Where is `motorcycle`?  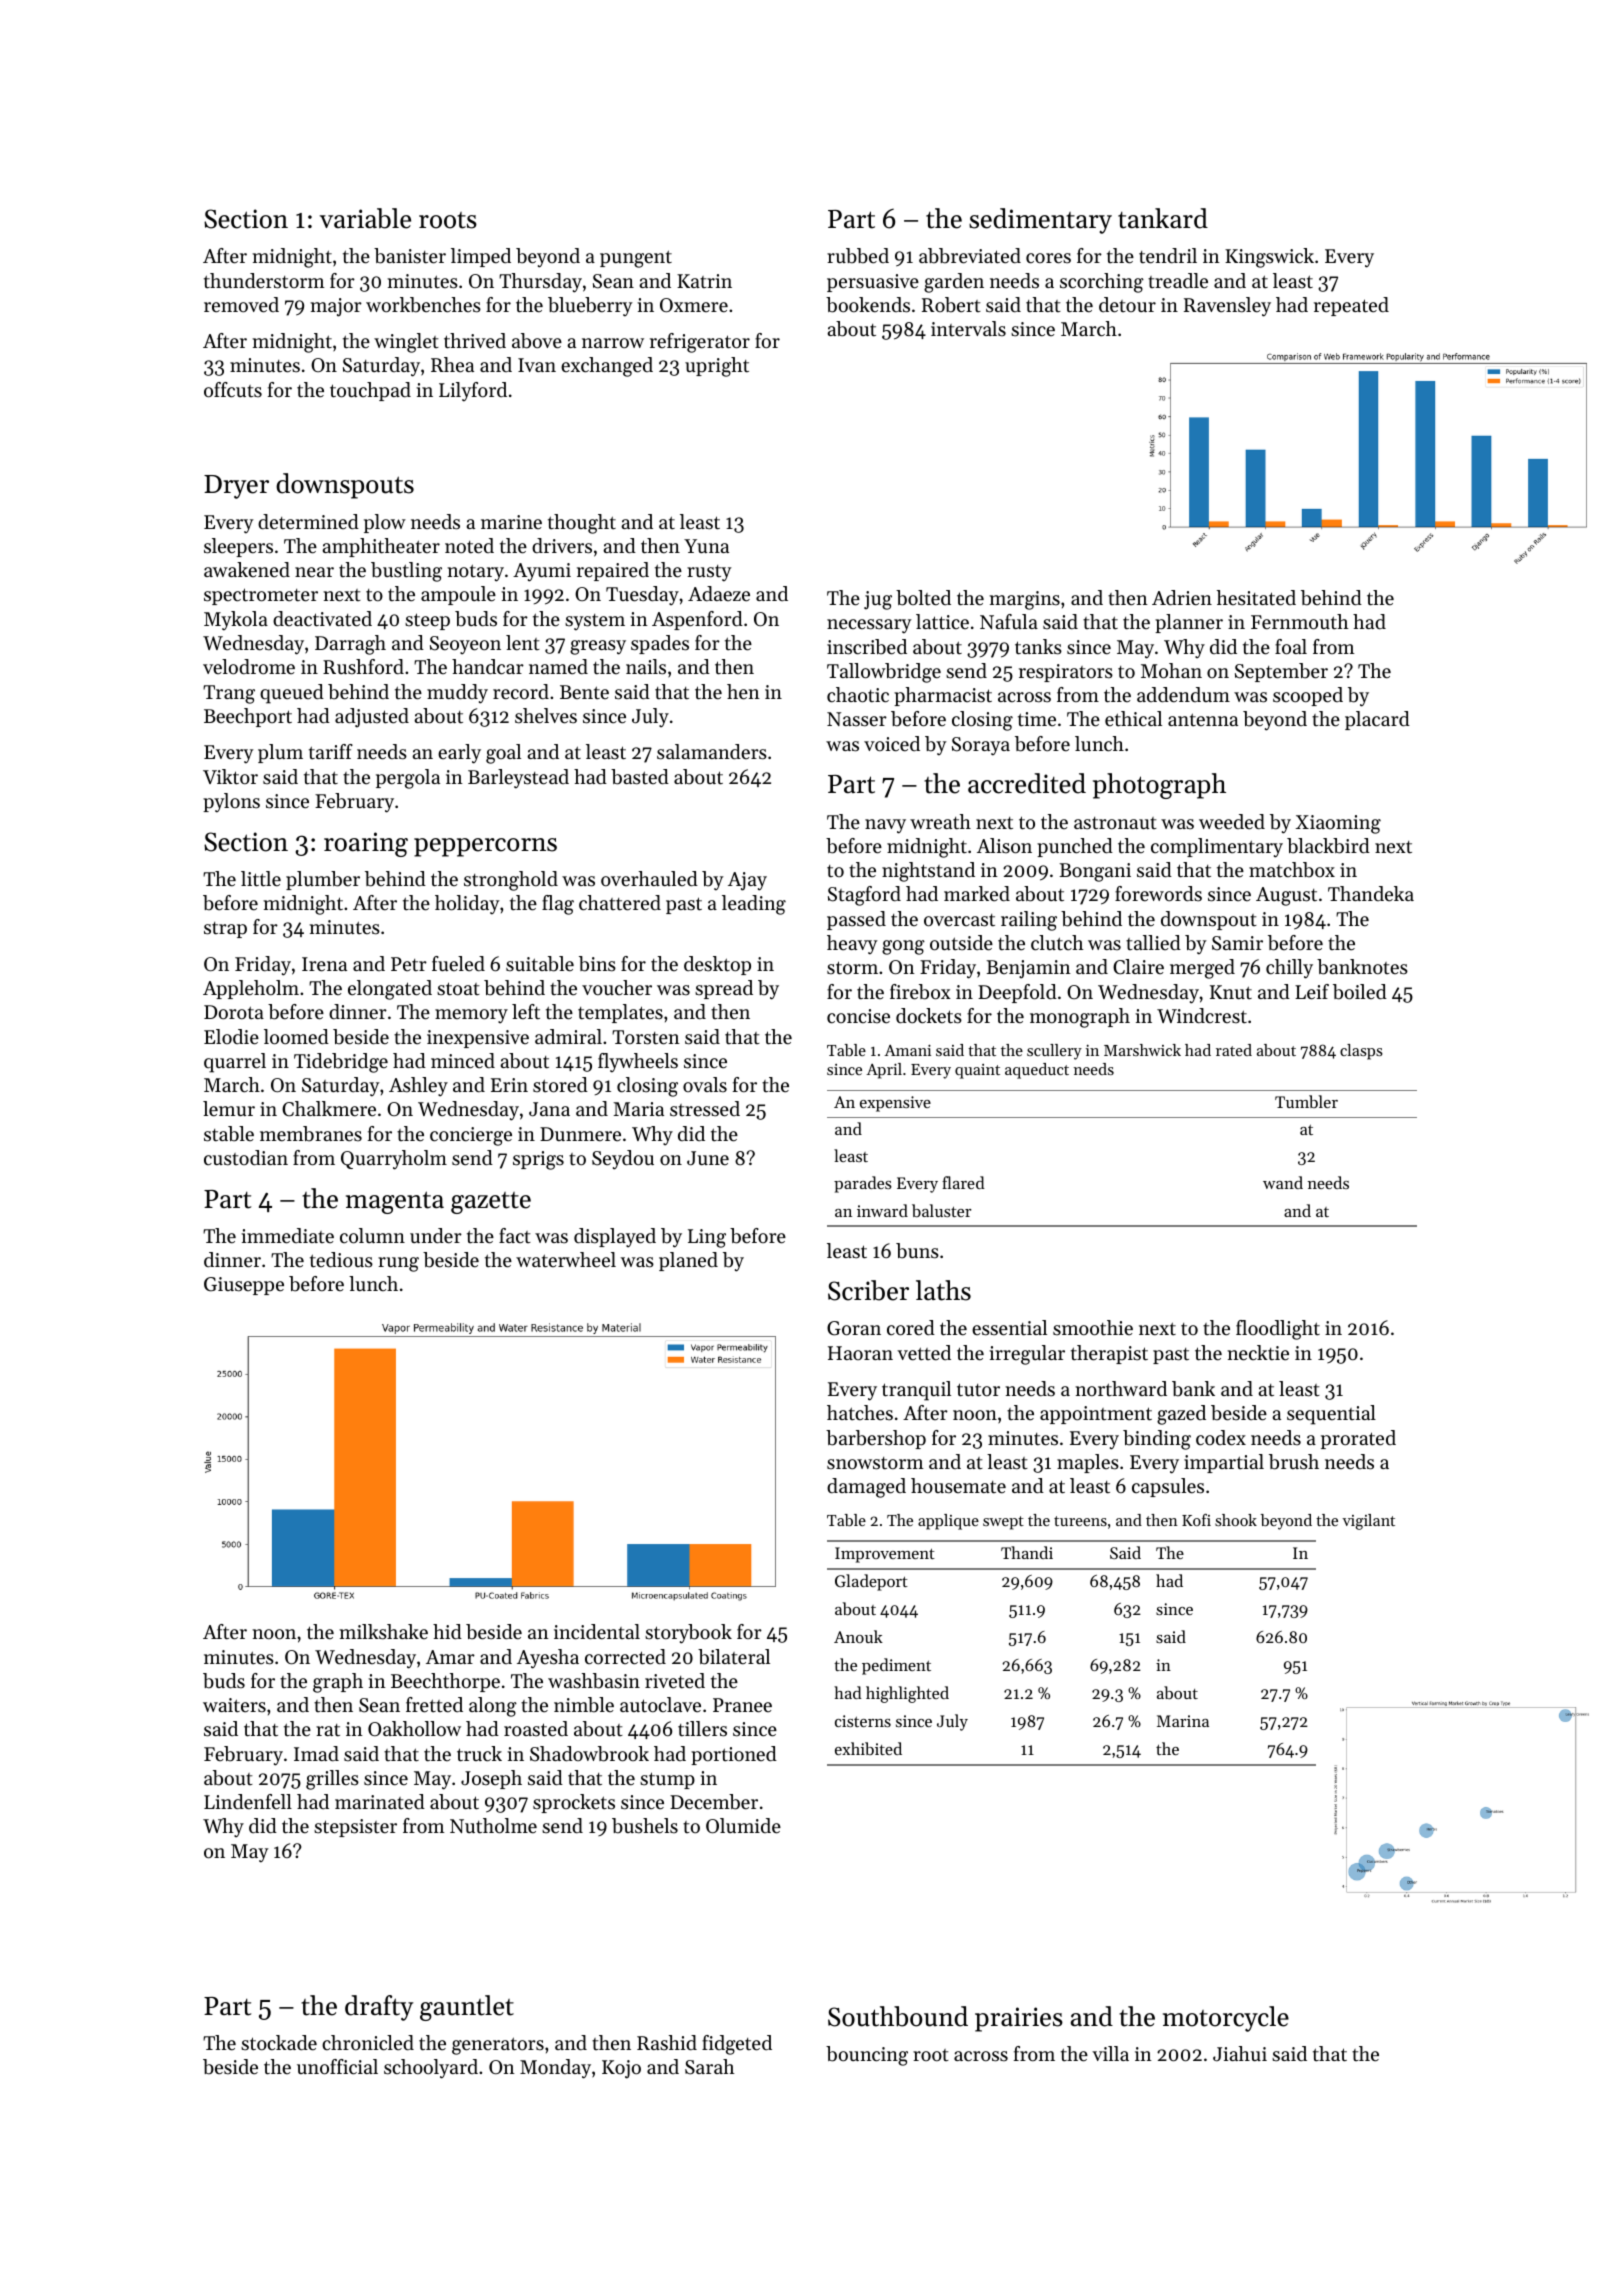 motorcycle is located at coordinates (1226, 2019).
